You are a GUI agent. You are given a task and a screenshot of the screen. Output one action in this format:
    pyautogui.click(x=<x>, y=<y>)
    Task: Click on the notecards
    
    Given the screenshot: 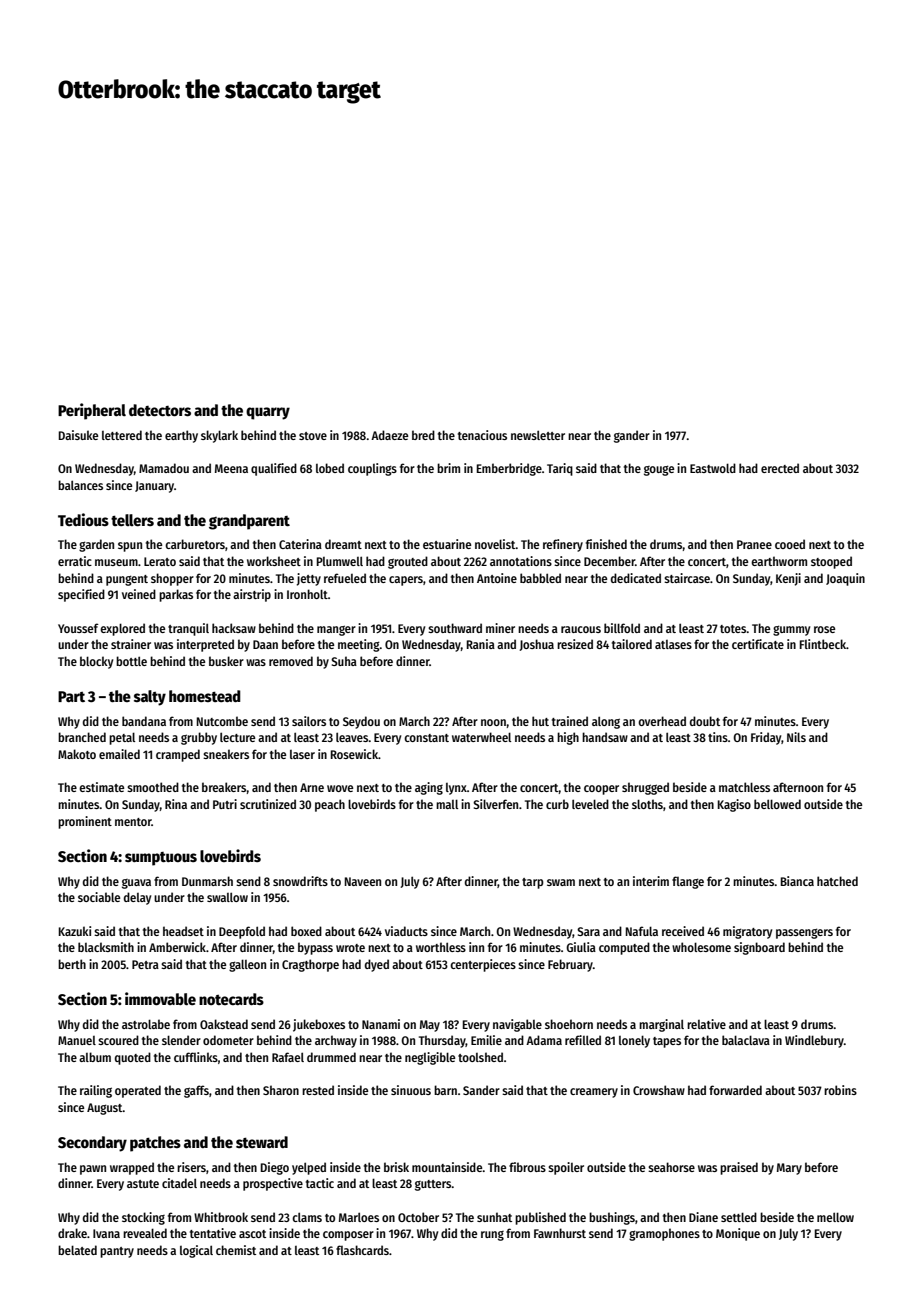 What is the action you would take?
    pyautogui.click(x=231, y=999)
